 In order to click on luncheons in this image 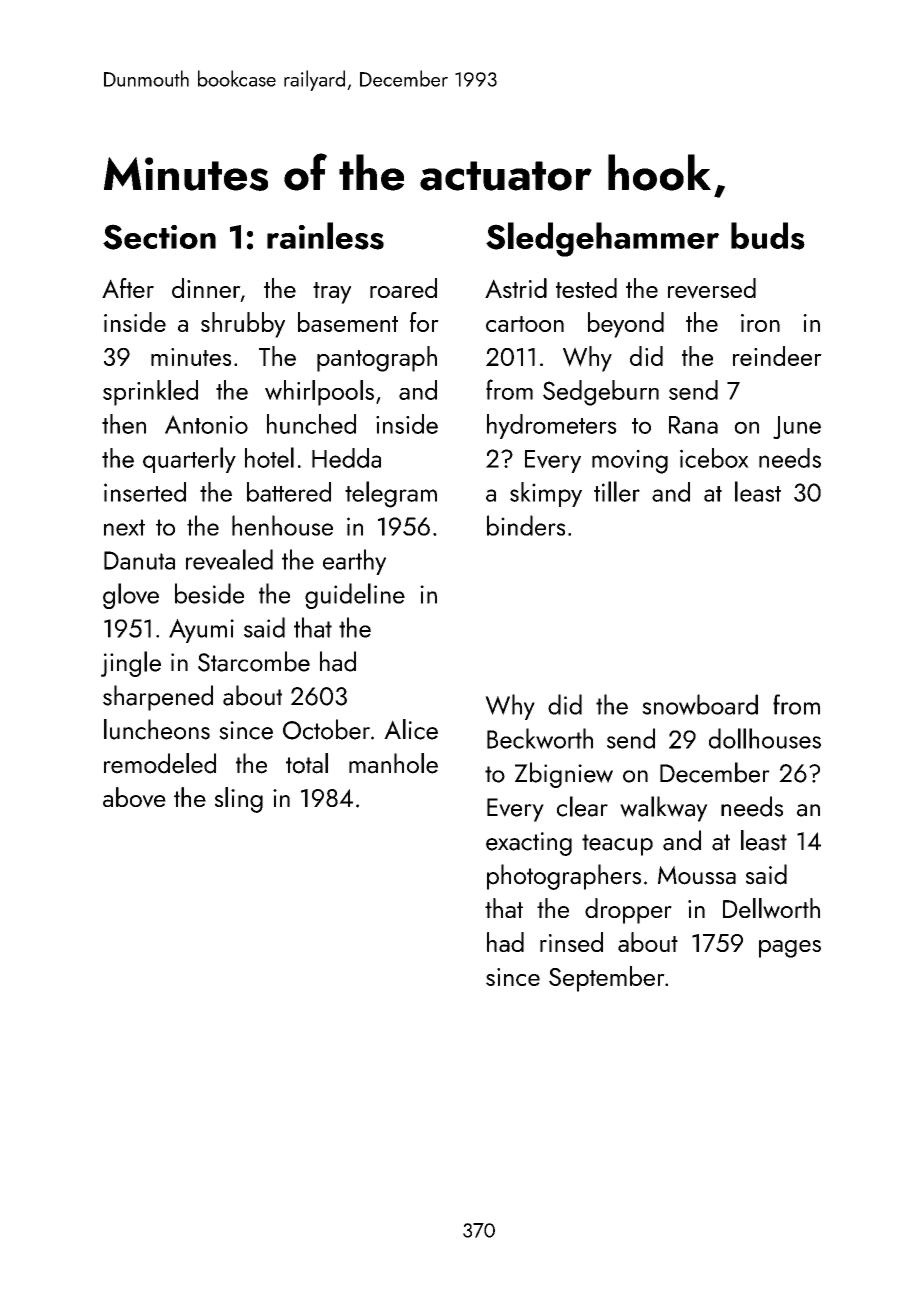, I will do `click(157, 729)`.
